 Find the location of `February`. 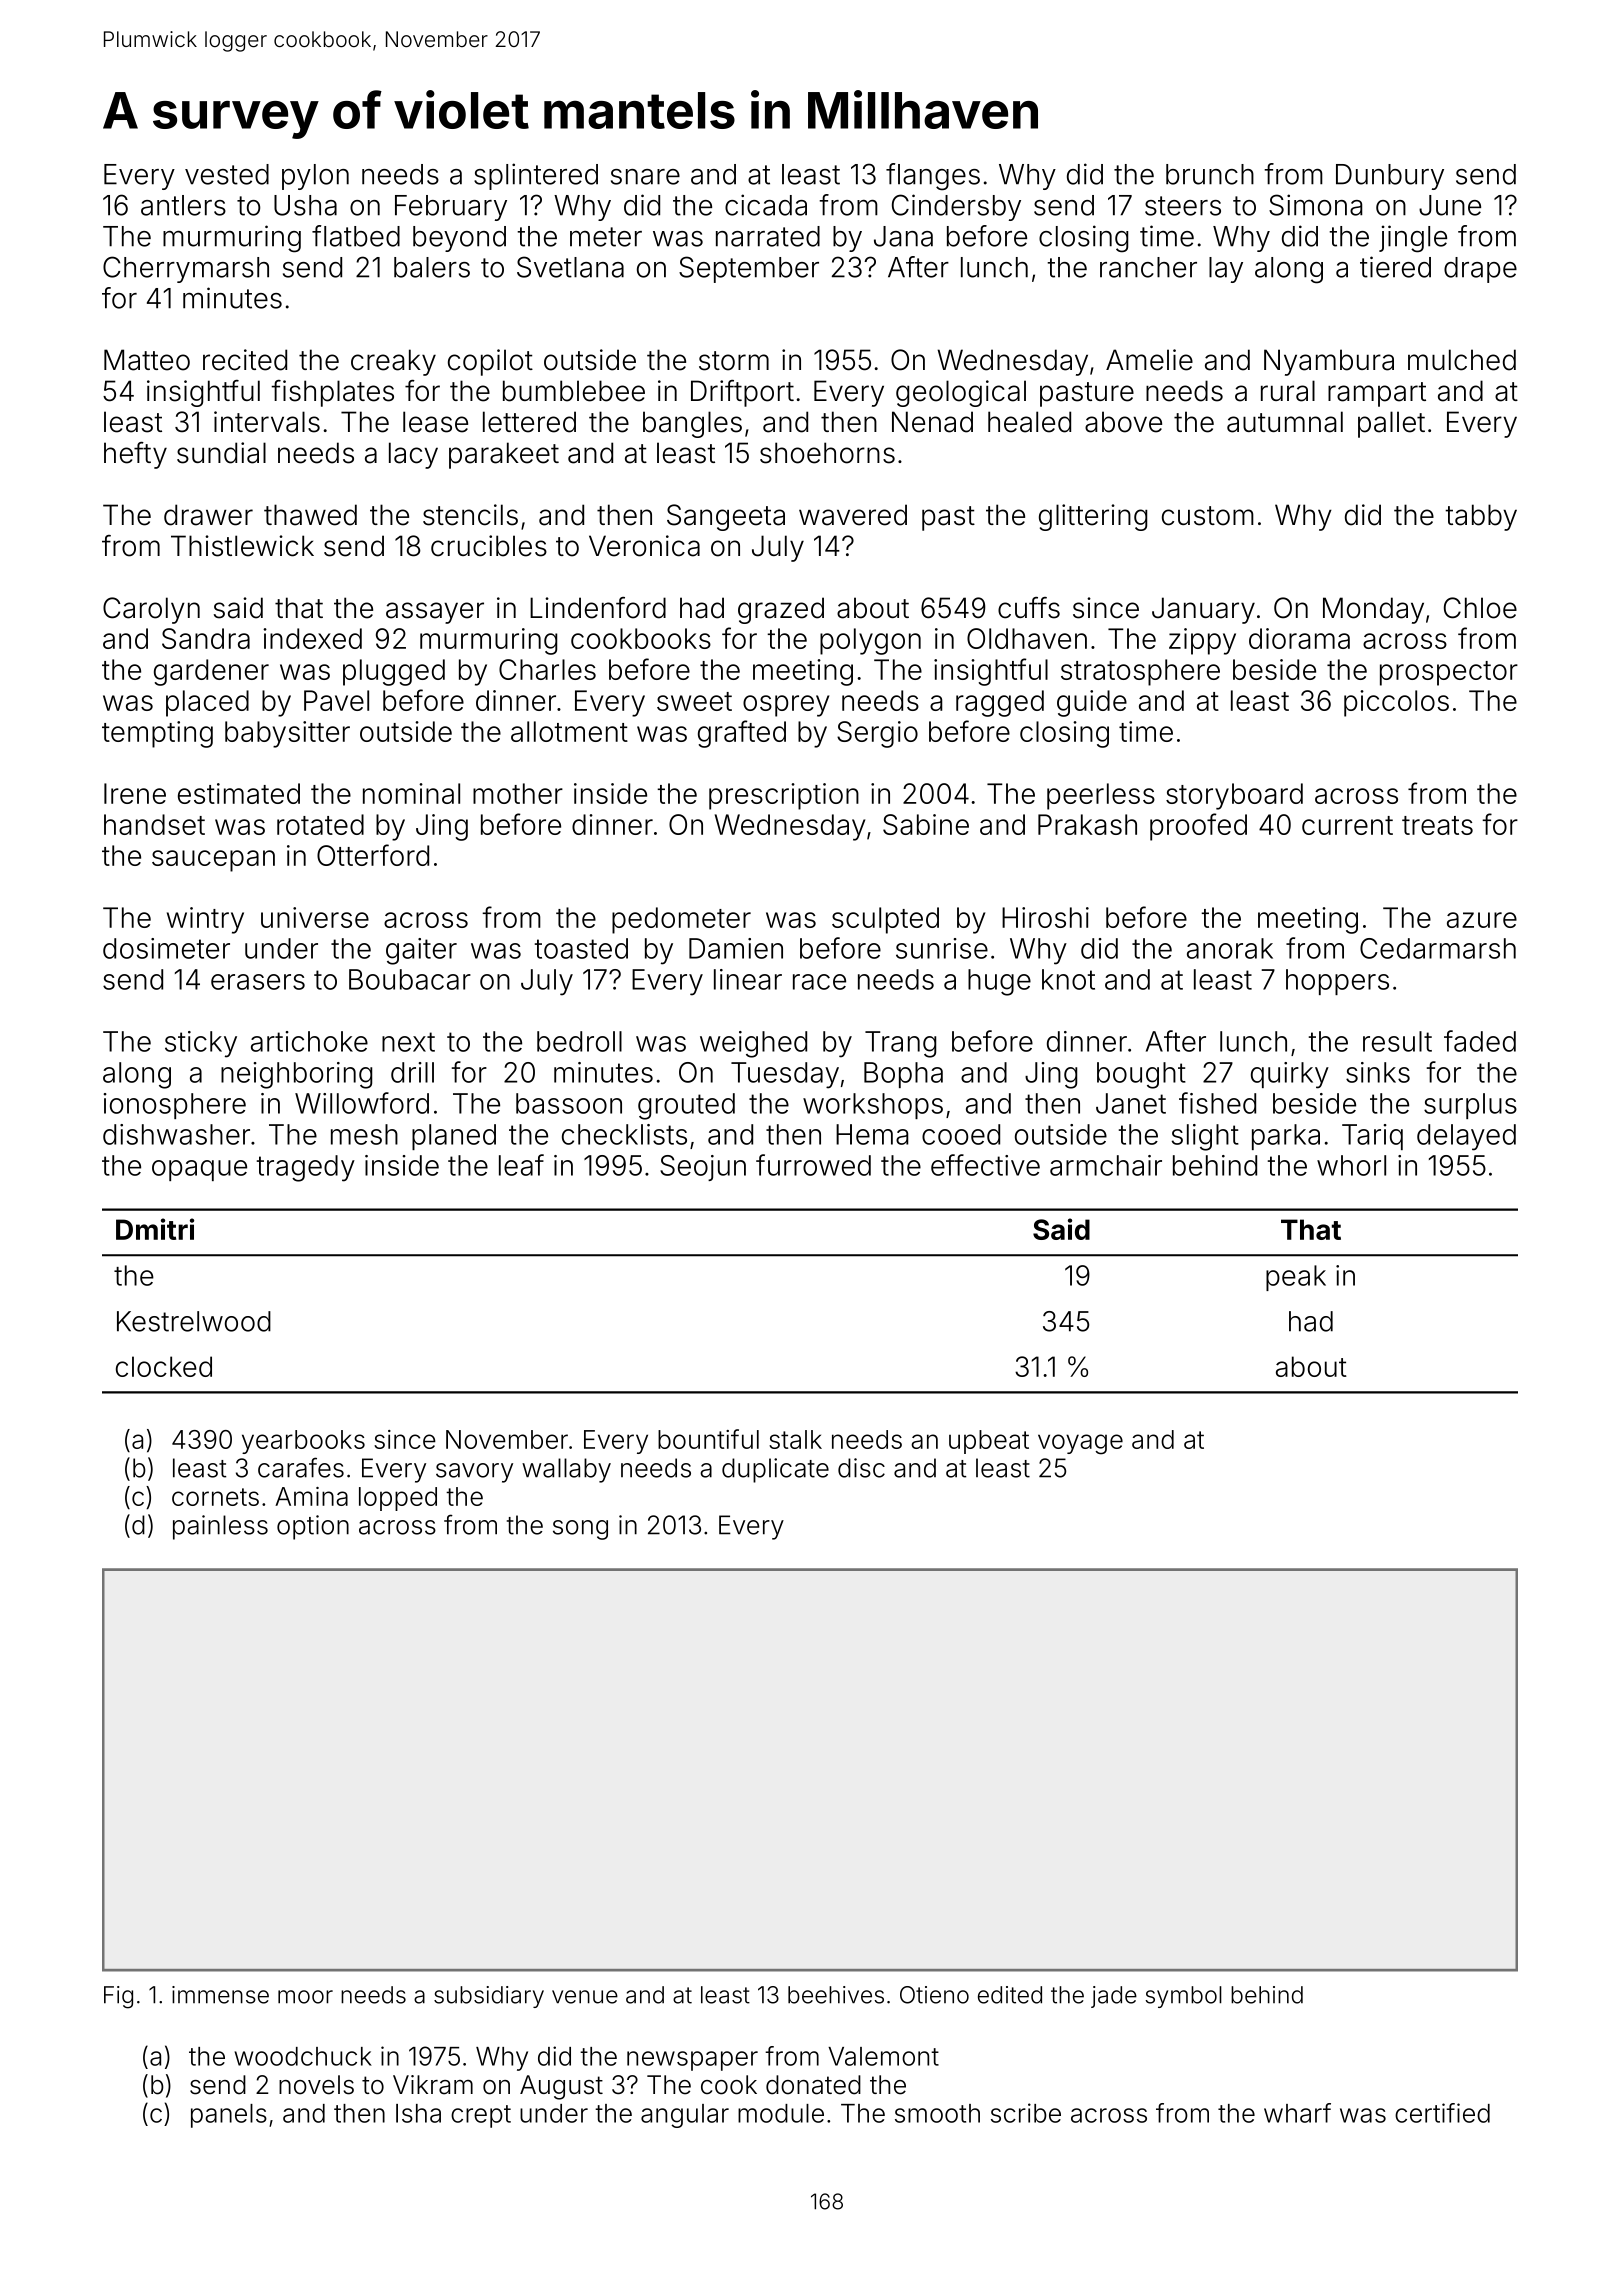

February is located at coordinates (451, 208).
